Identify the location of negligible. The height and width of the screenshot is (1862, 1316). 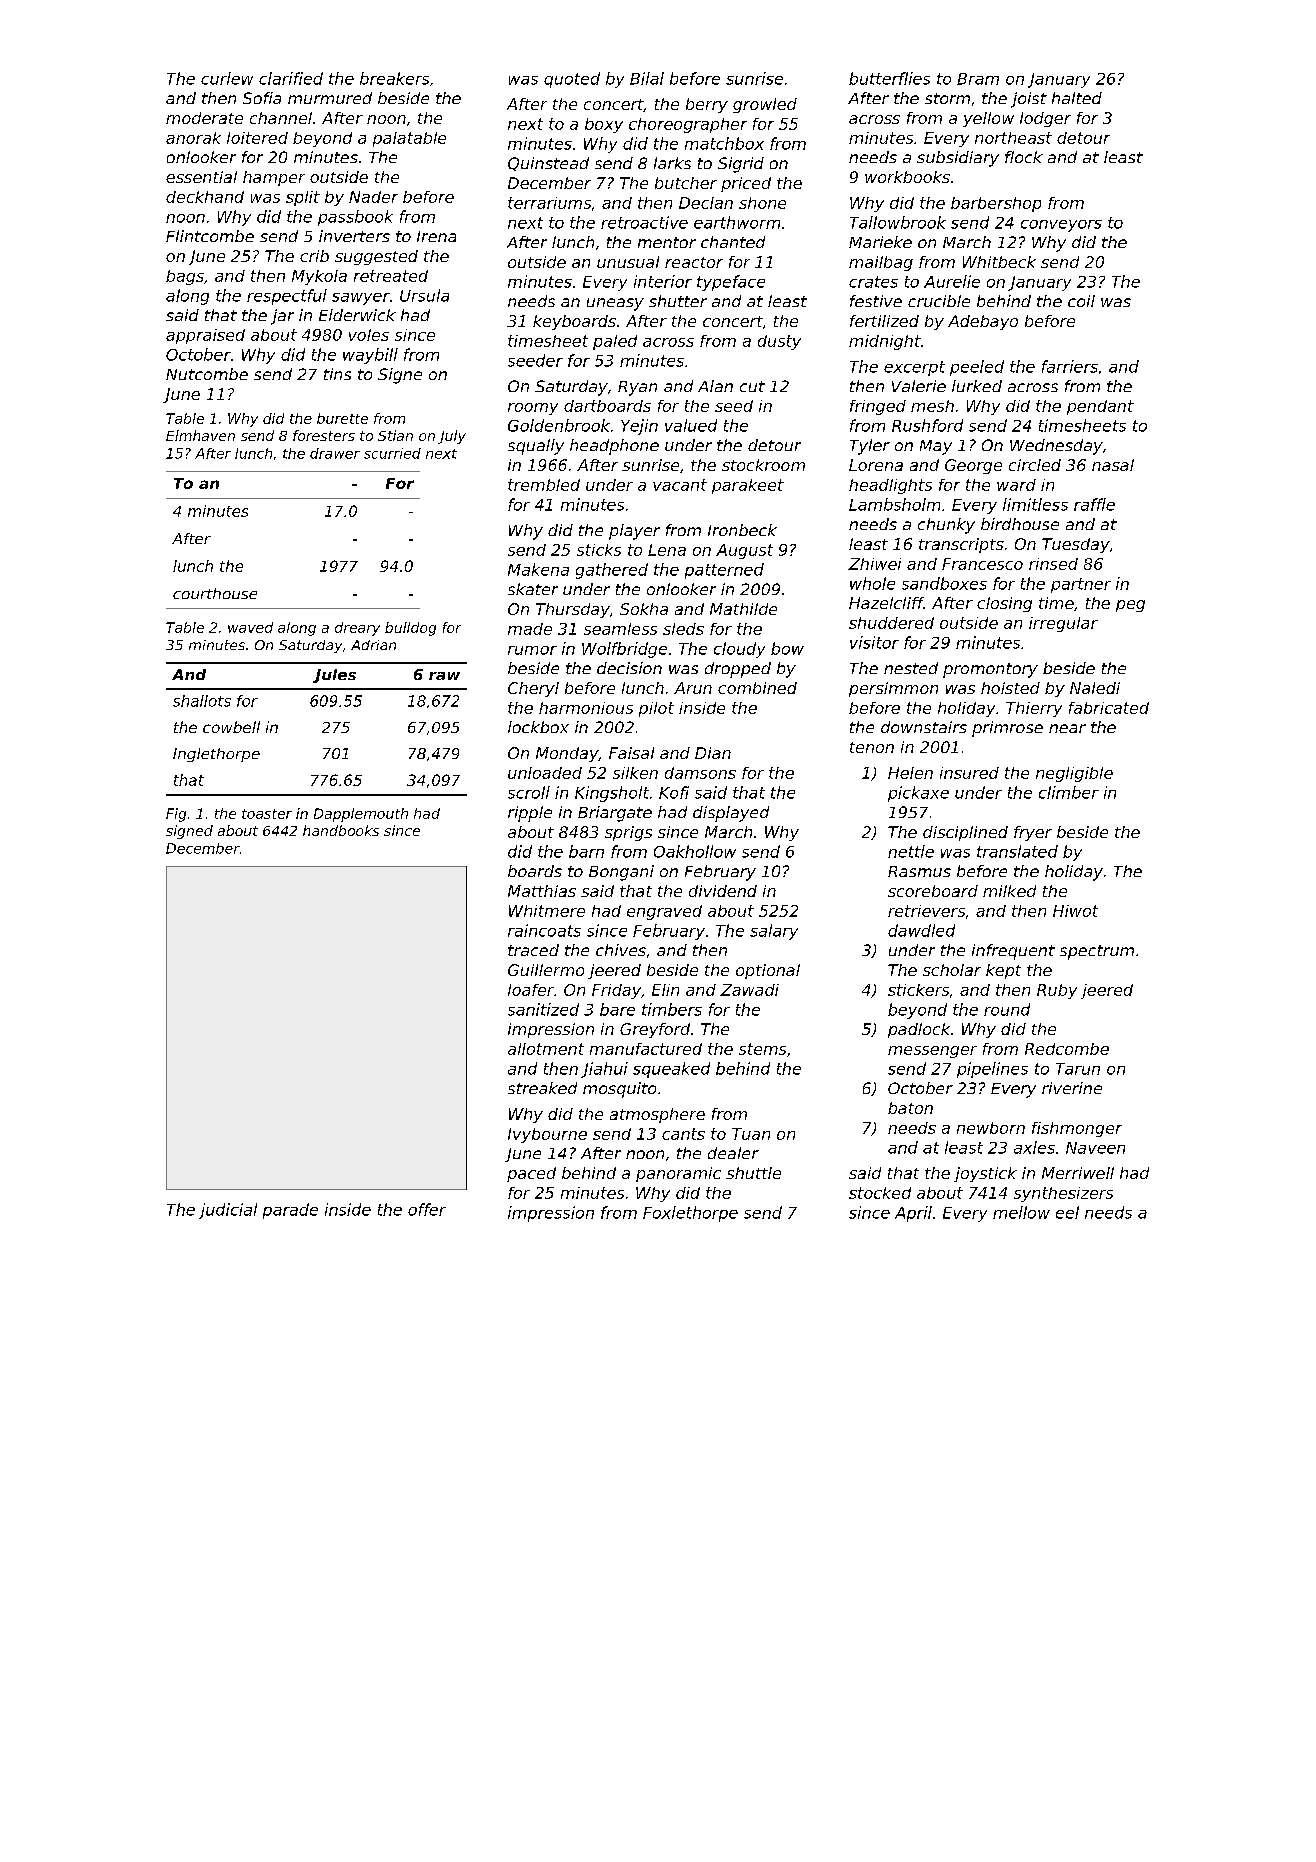
(1074, 774).
